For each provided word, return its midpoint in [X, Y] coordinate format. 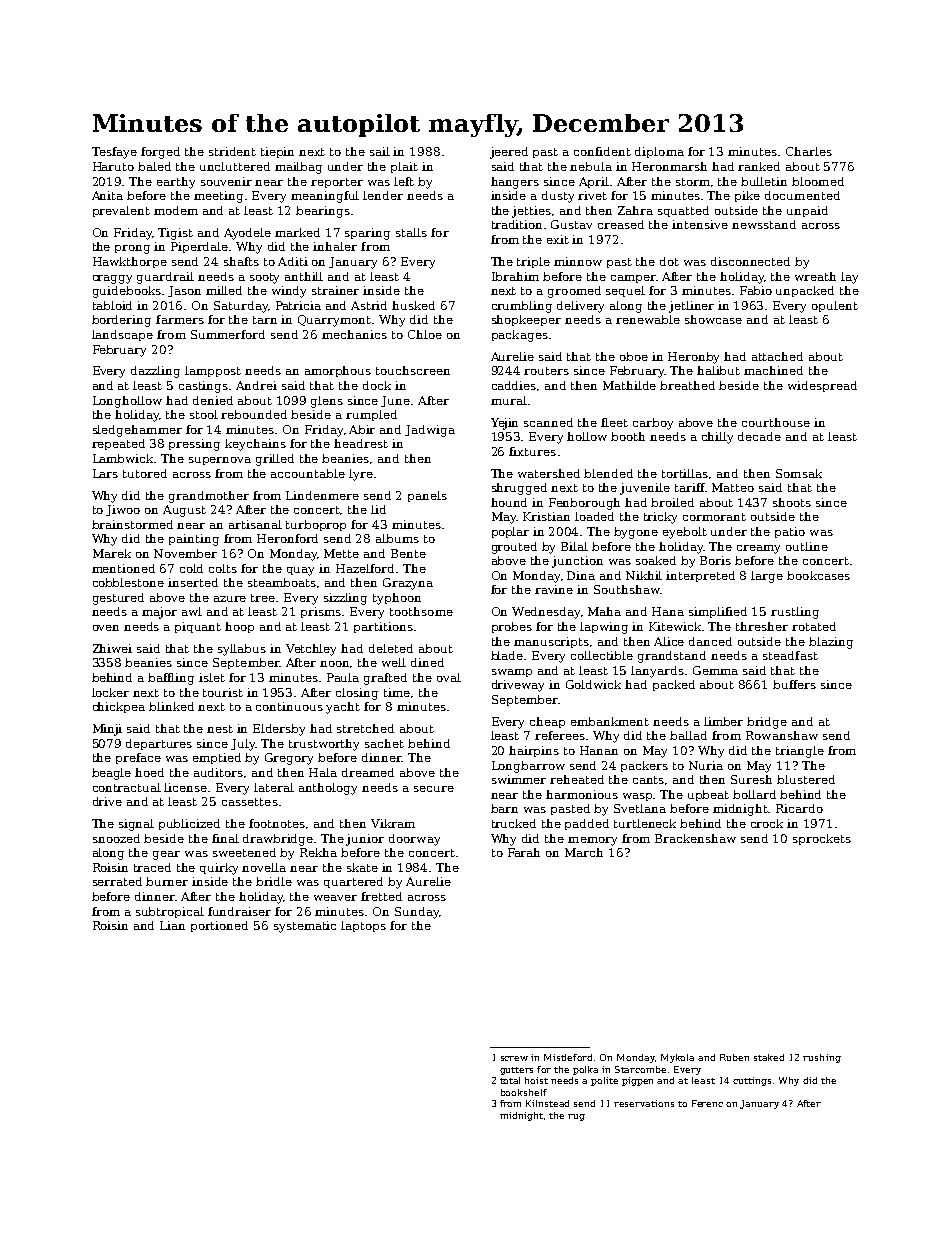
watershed [549, 473]
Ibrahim [515, 276]
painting [194, 540]
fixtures [532, 451]
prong [132, 249]
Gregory [289, 759]
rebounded [254, 414]
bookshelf [524, 1092]
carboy [653, 424]
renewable [648, 319]
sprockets [822, 839]
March [584, 852]
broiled [672, 502]
